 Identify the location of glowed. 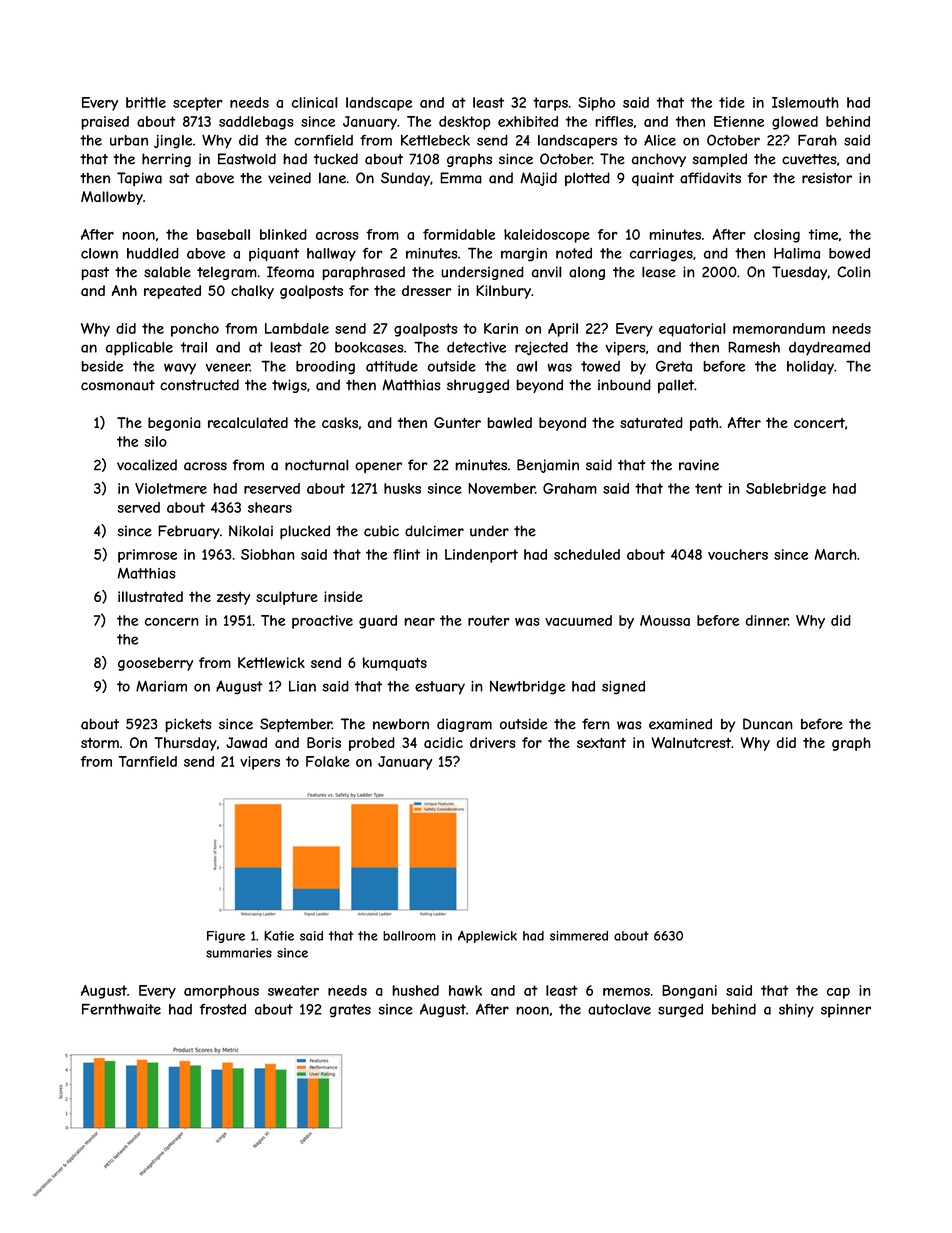
(795, 123).
